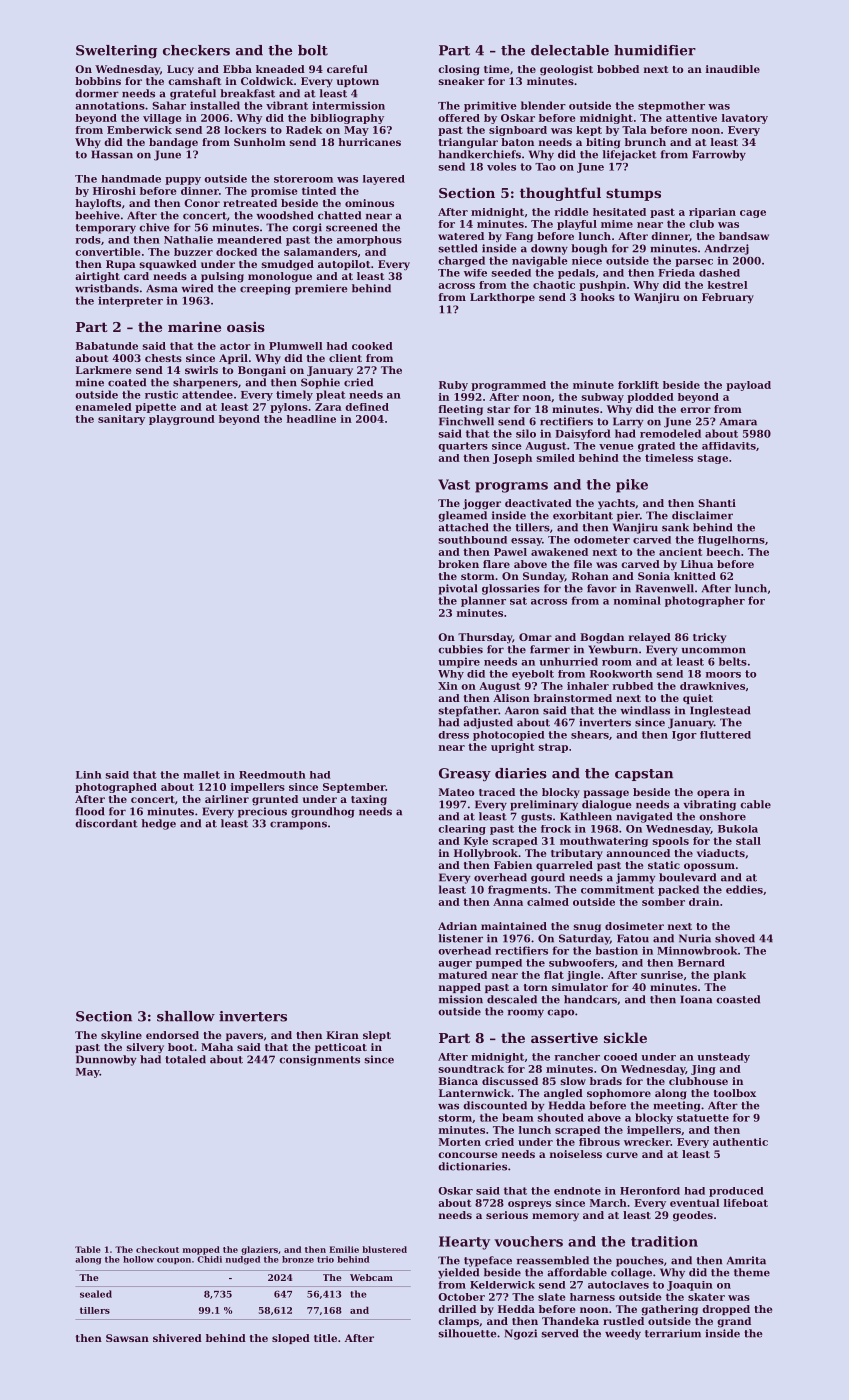  What do you see at coordinates (655, 50) in the screenshot?
I see `humidifier` at bounding box center [655, 50].
